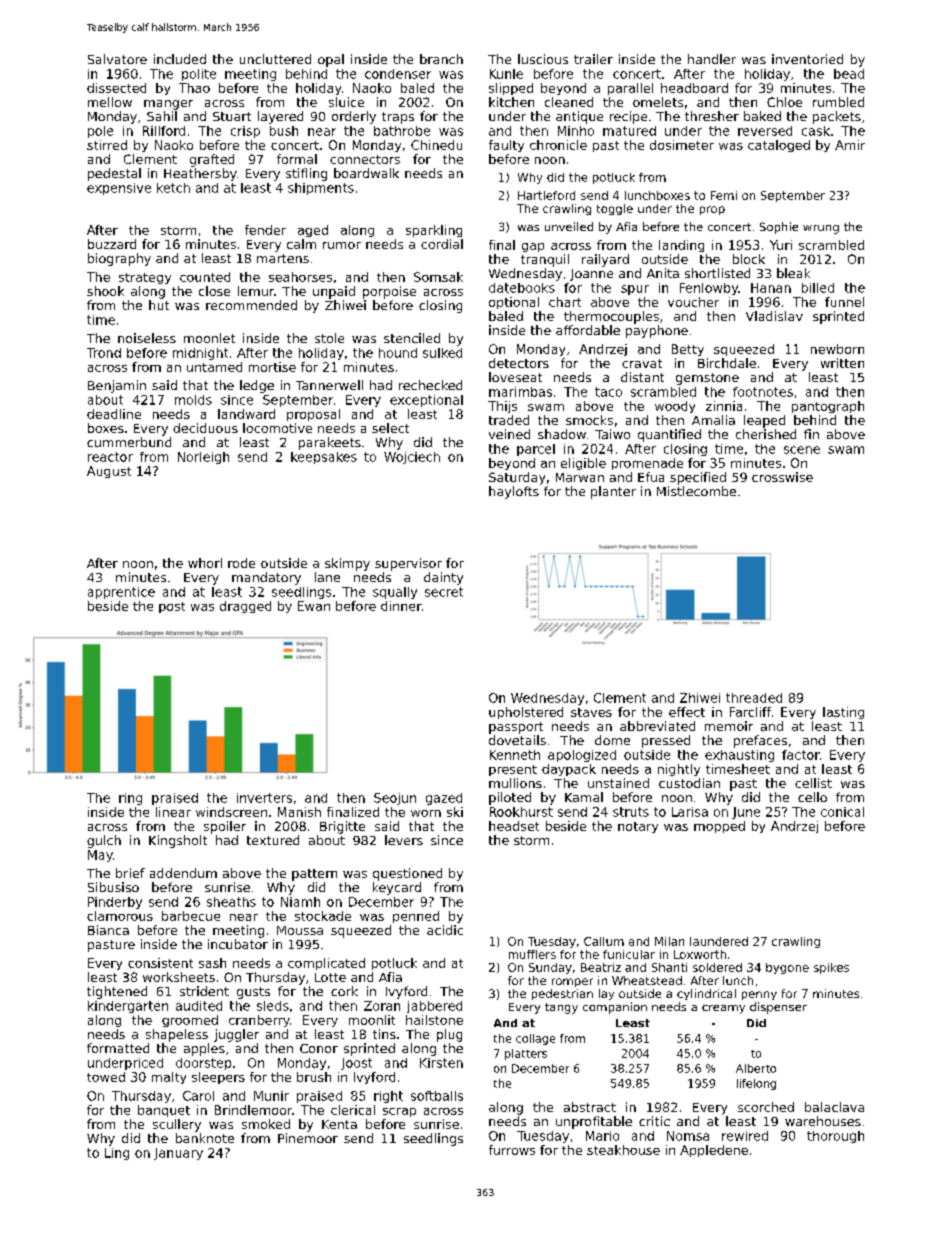  I want to click on squally, so click(395, 593).
